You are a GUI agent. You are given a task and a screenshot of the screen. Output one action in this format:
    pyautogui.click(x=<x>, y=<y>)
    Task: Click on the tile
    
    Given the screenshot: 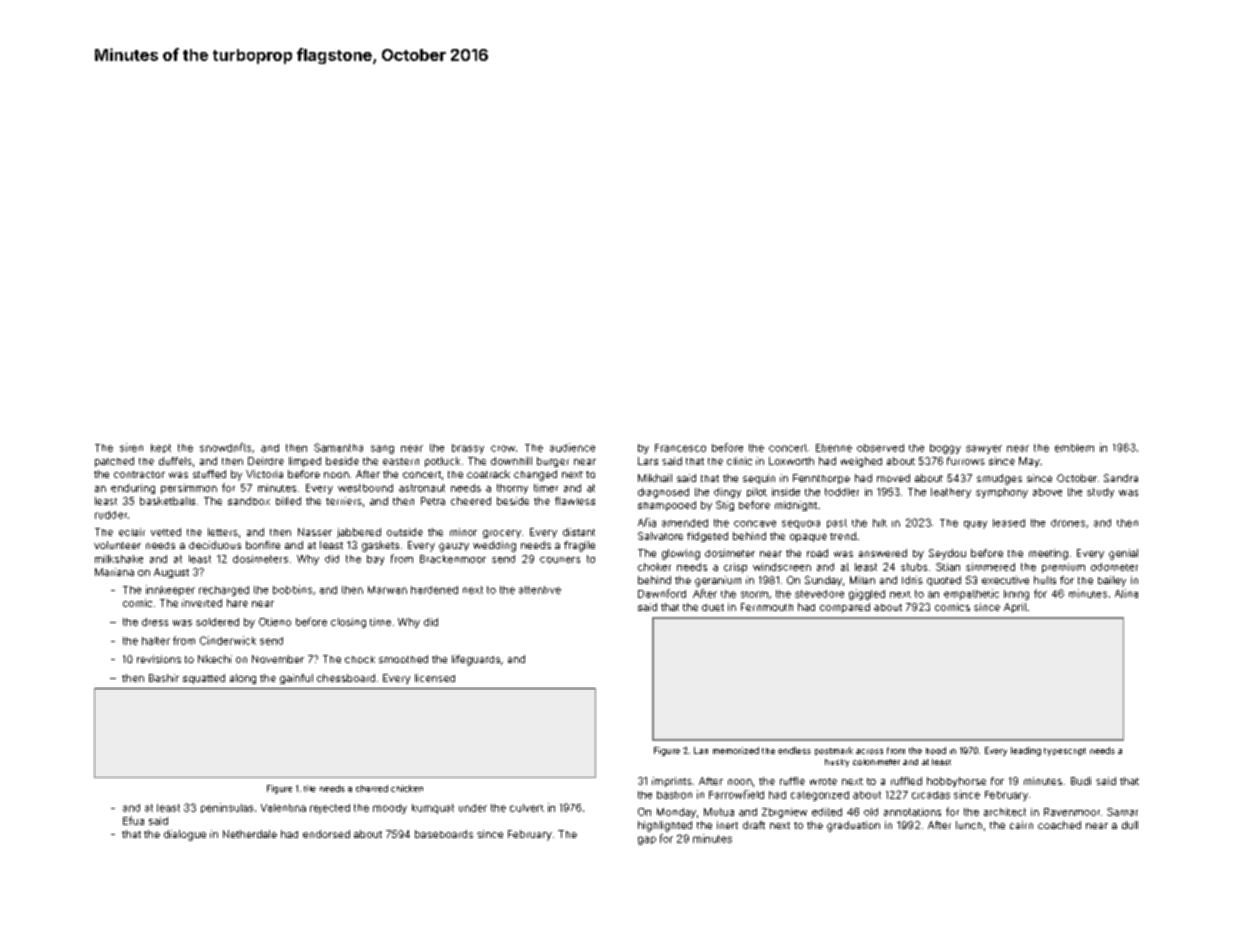 What is the action you would take?
    pyautogui.click(x=310, y=788)
